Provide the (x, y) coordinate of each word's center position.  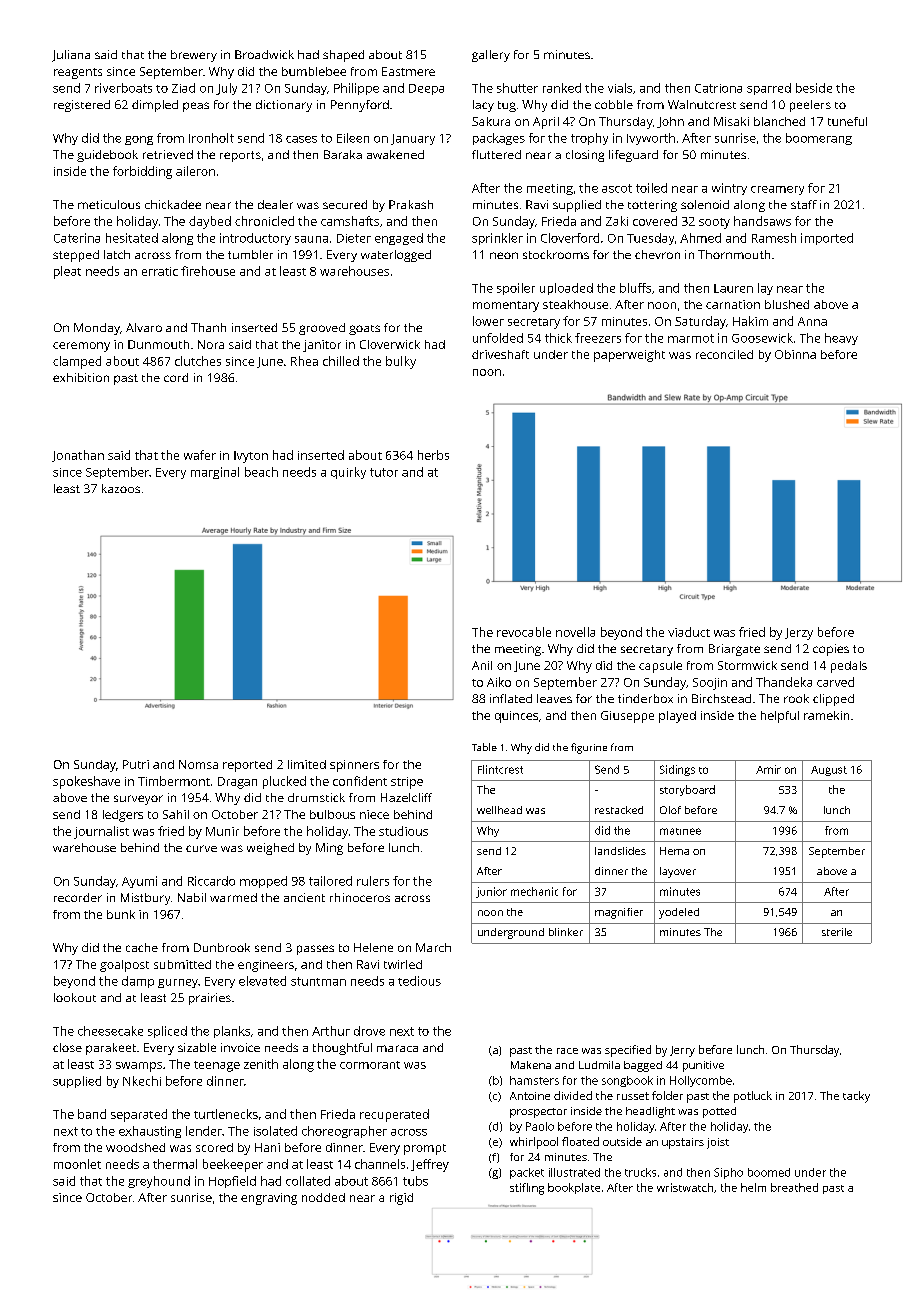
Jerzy (799, 634)
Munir (222, 831)
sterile (837, 932)
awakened (395, 154)
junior (491, 892)
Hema (674, 851)
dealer (275, 204)
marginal (215, 473)
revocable (524, 632)
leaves (554, 698)
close (67, 1047)
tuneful (847, 121)
